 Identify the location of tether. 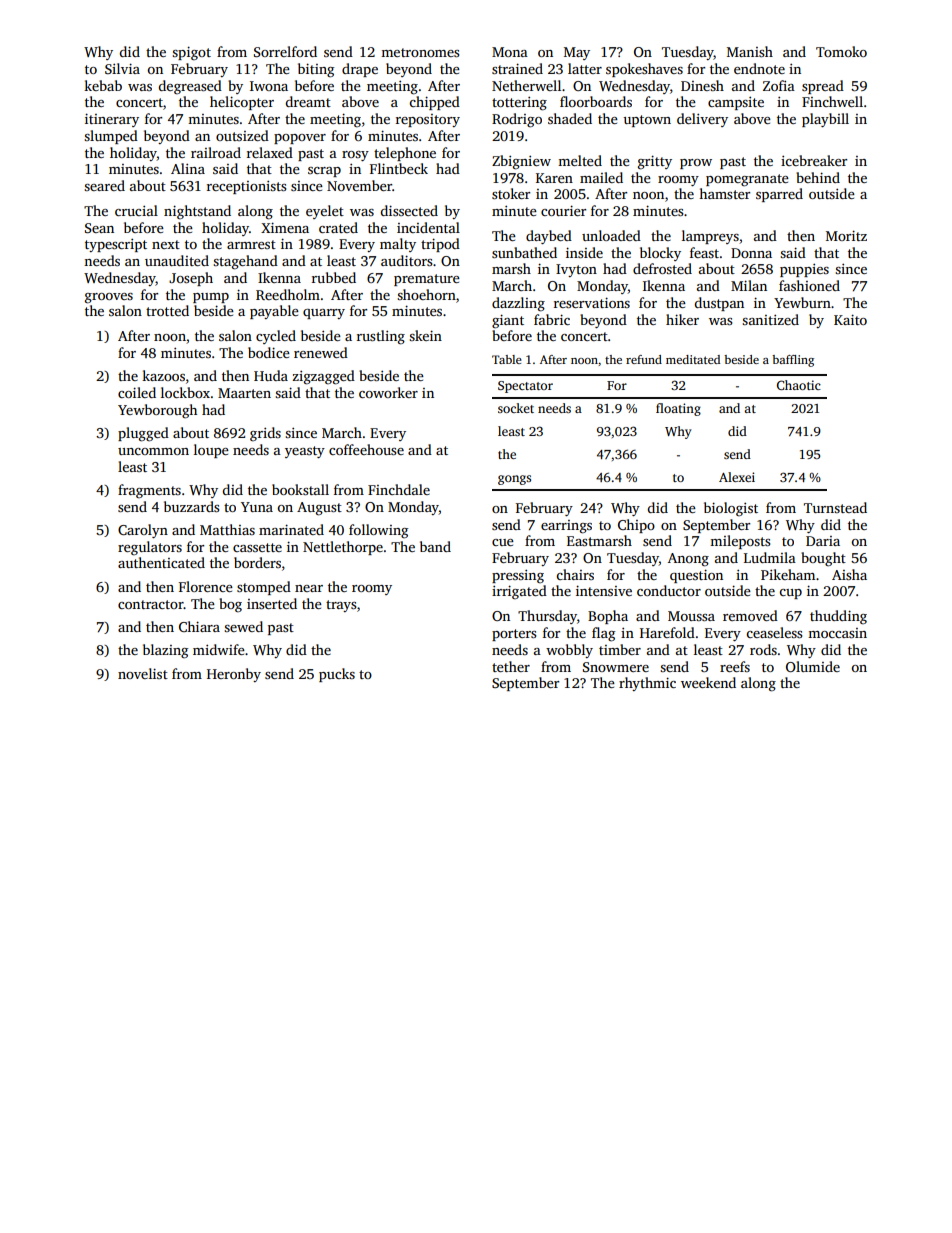
(511, 666).
